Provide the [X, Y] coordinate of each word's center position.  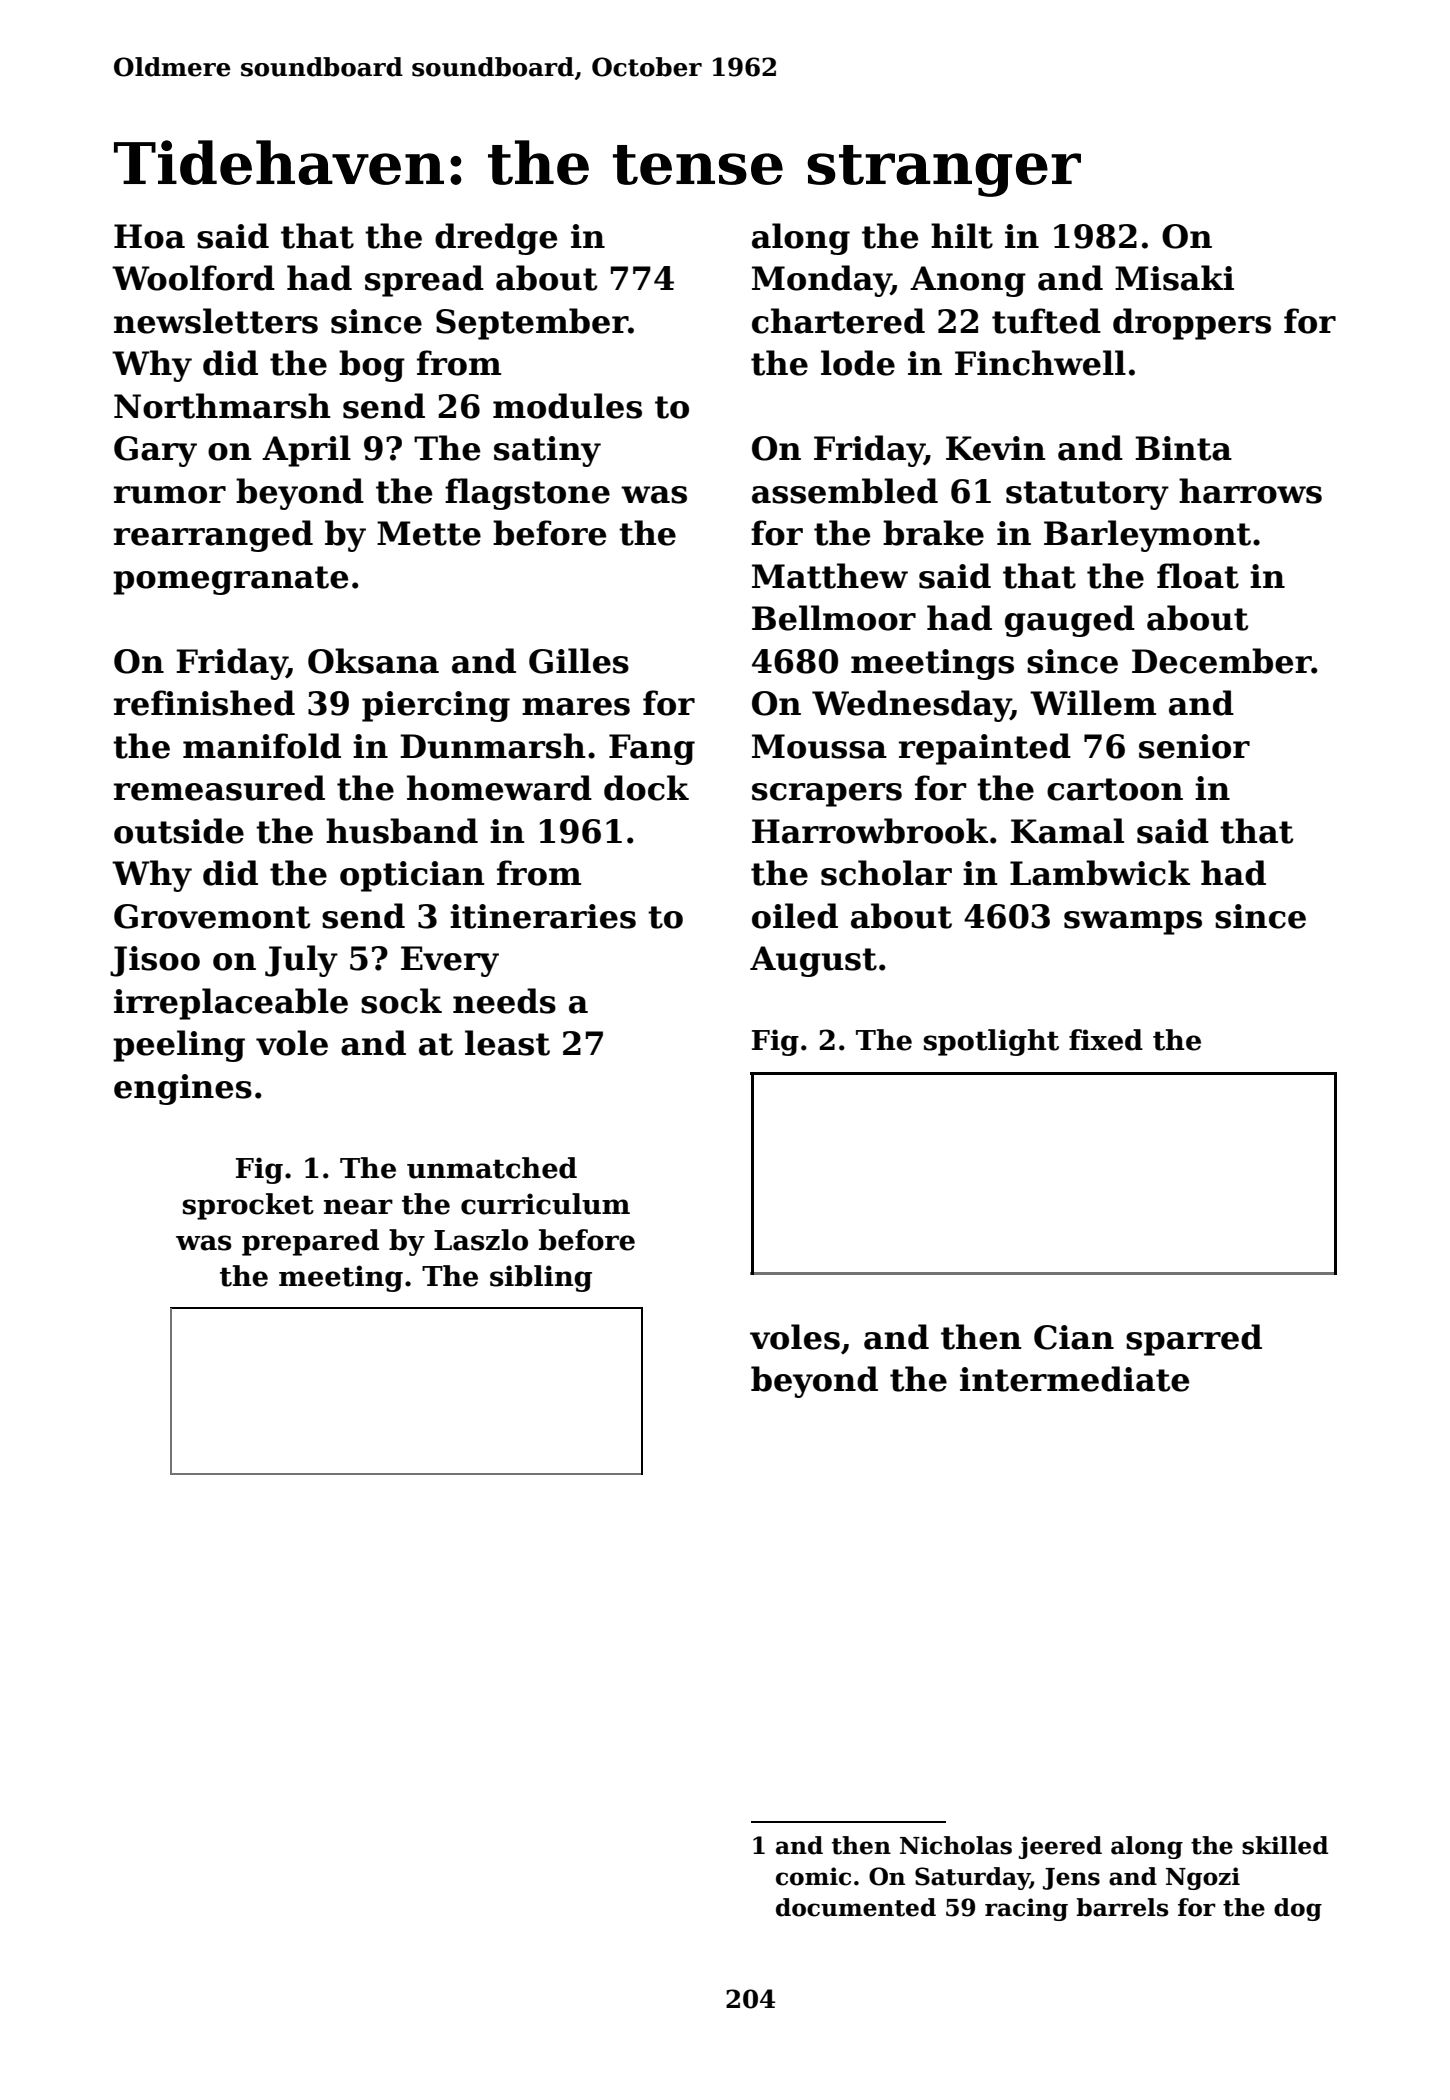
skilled [1285, 1845]
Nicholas [956, 1845]
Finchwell [1040, 363]
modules [567, 406]
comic [813, 1876]
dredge [496, 239]
